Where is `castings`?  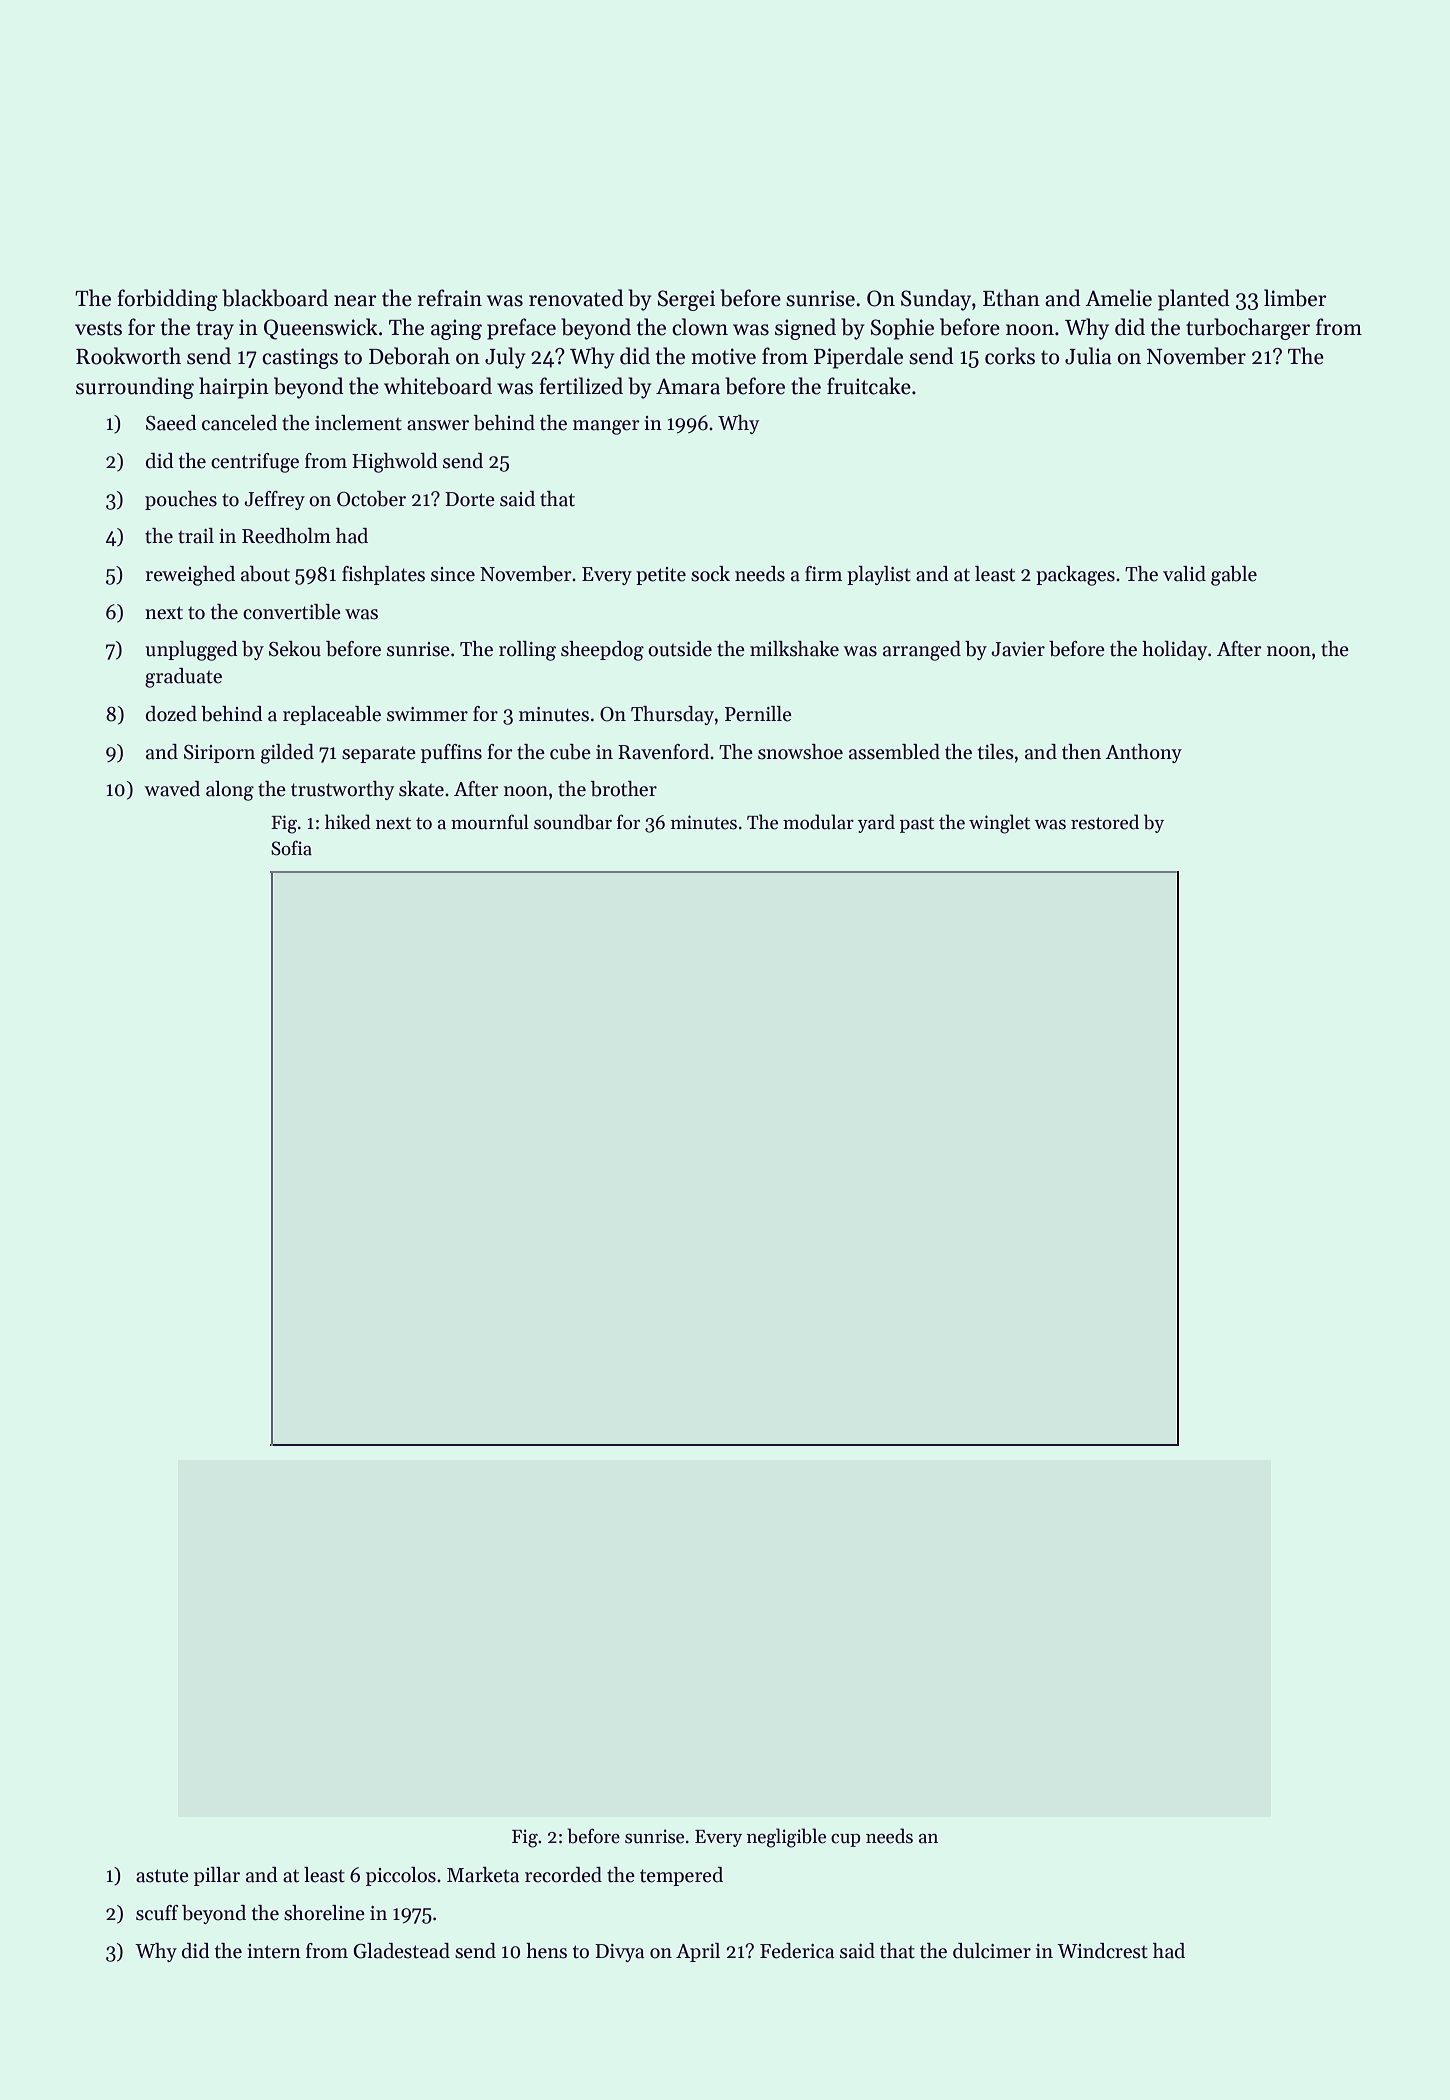
castings is located at coordinates (300, 358).
